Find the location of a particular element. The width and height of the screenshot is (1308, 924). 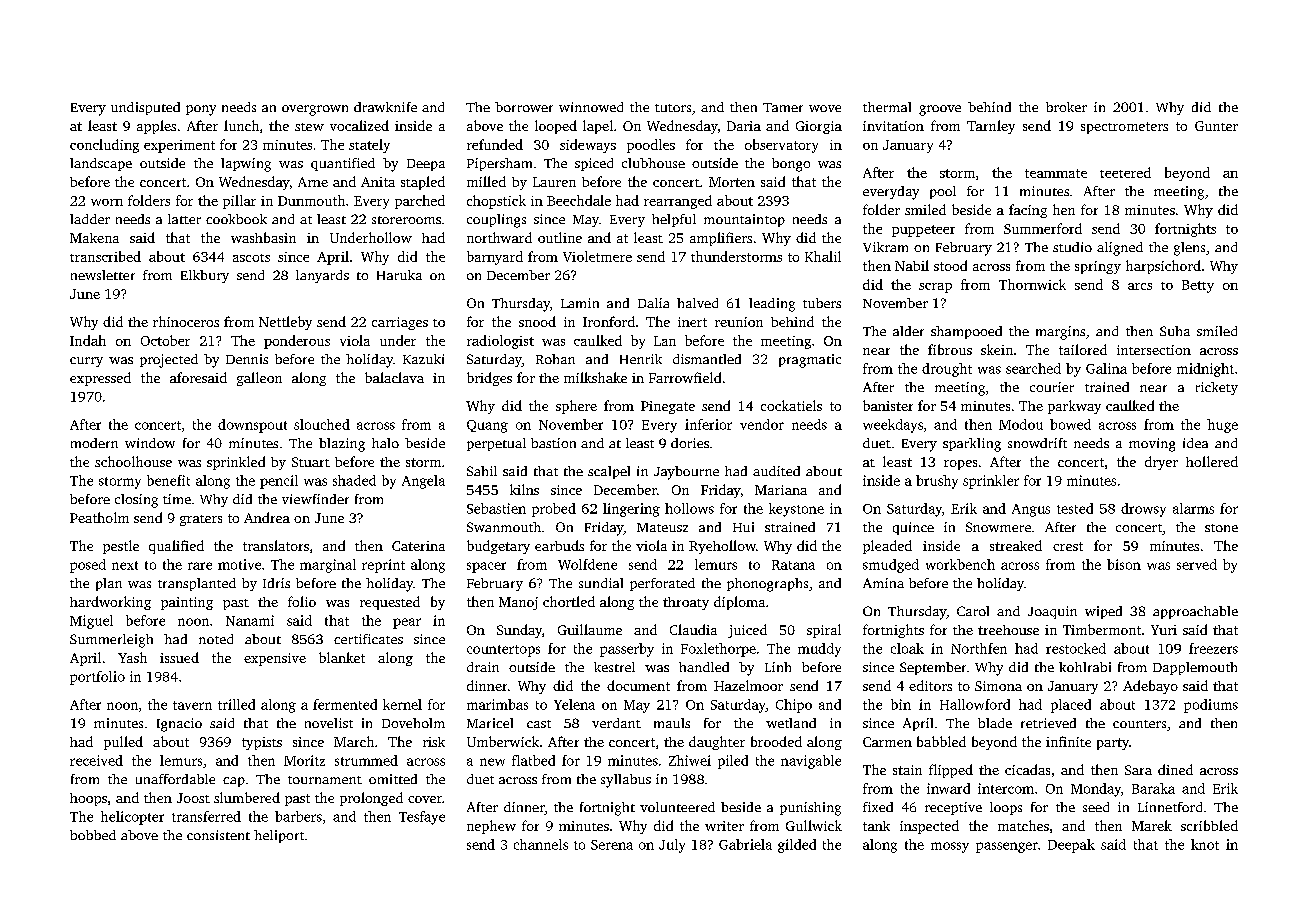

teetered is located at coordinates (1125, 172).
